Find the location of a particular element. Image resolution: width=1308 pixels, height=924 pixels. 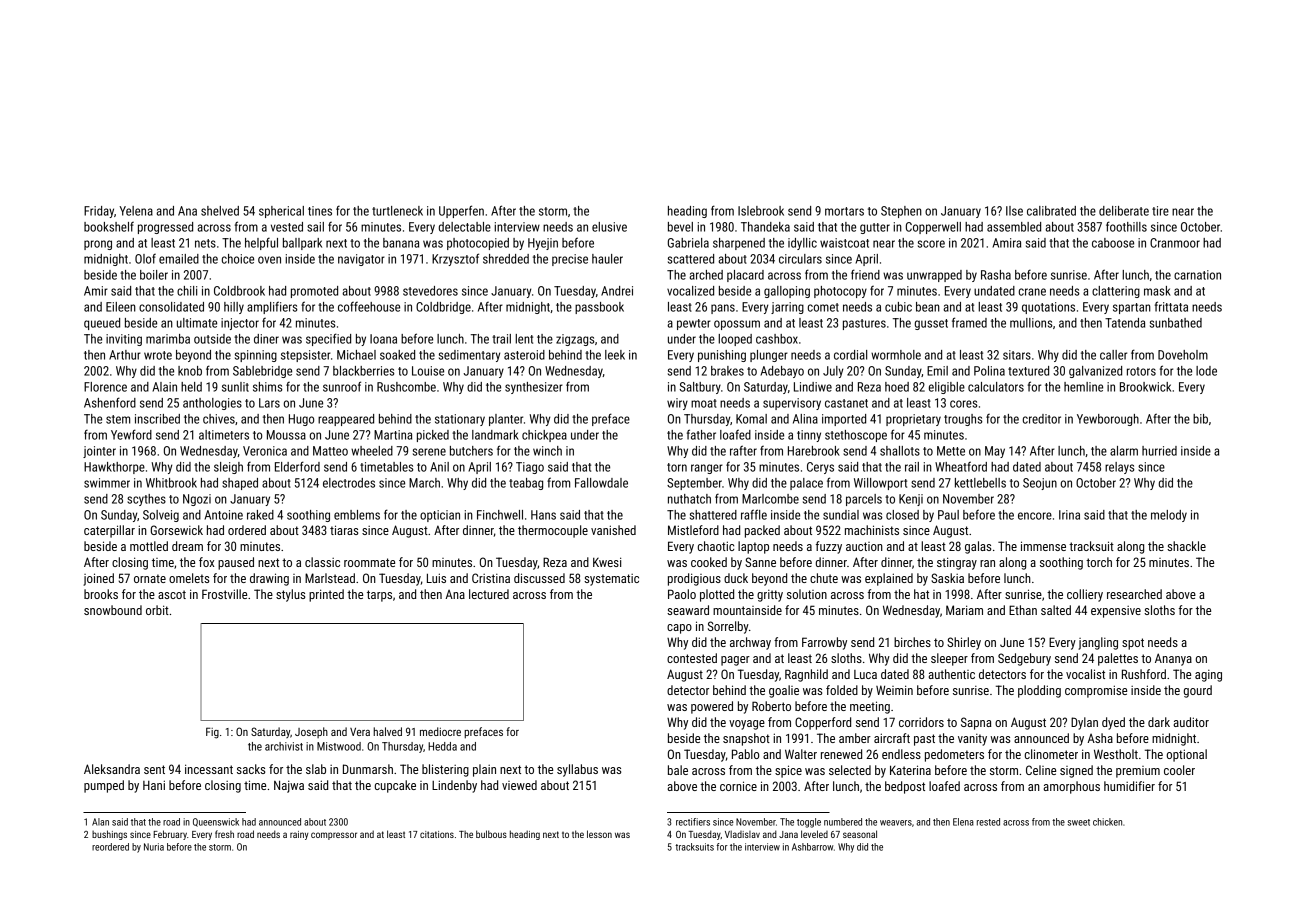

Ethan is located at coordinates (1023, 610).
